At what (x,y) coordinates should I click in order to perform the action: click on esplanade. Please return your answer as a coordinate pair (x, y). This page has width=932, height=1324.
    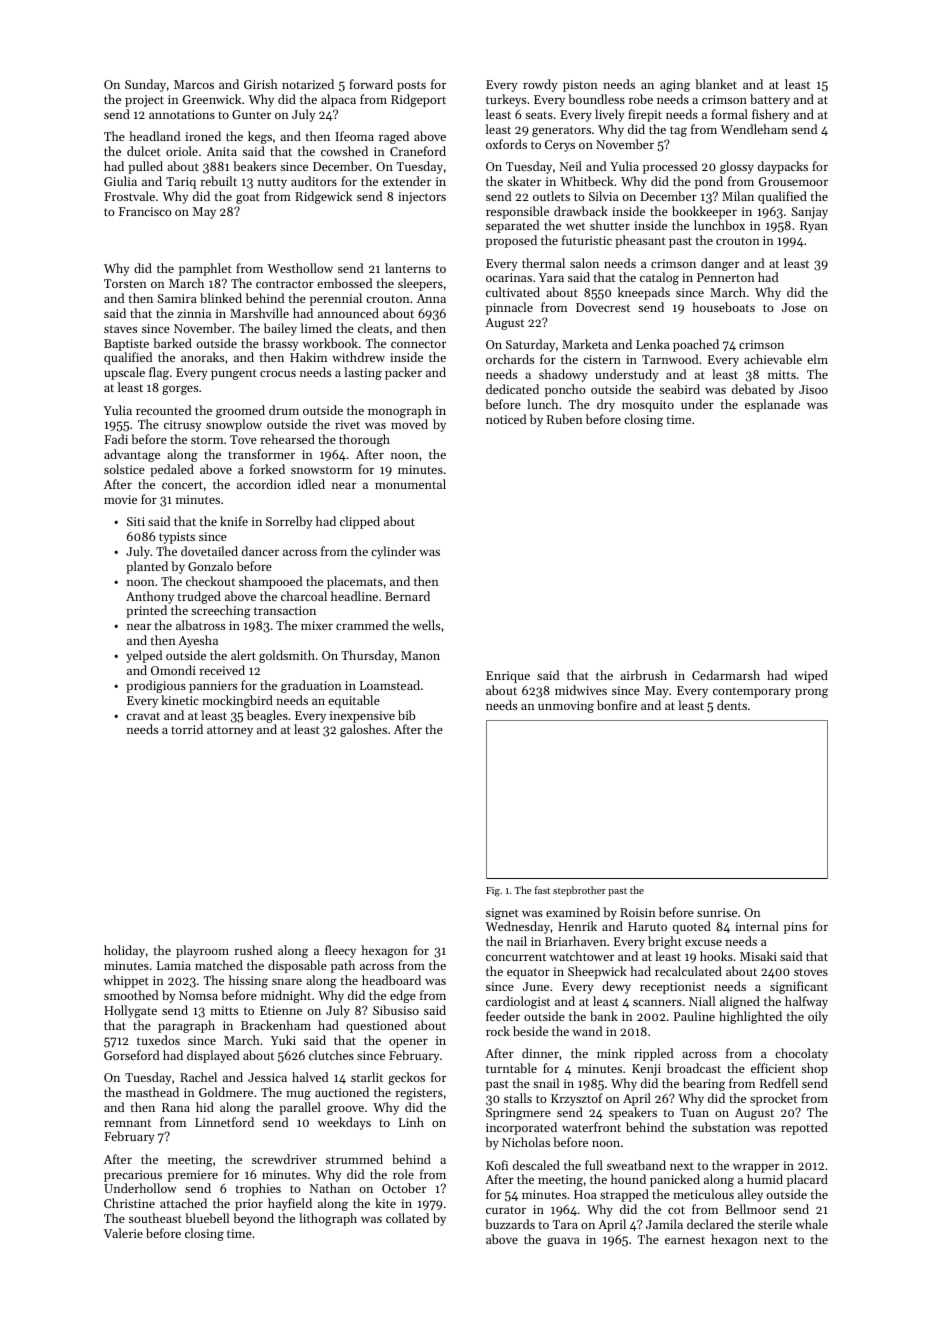
    Looking at the image, I should click on (772, 405).
